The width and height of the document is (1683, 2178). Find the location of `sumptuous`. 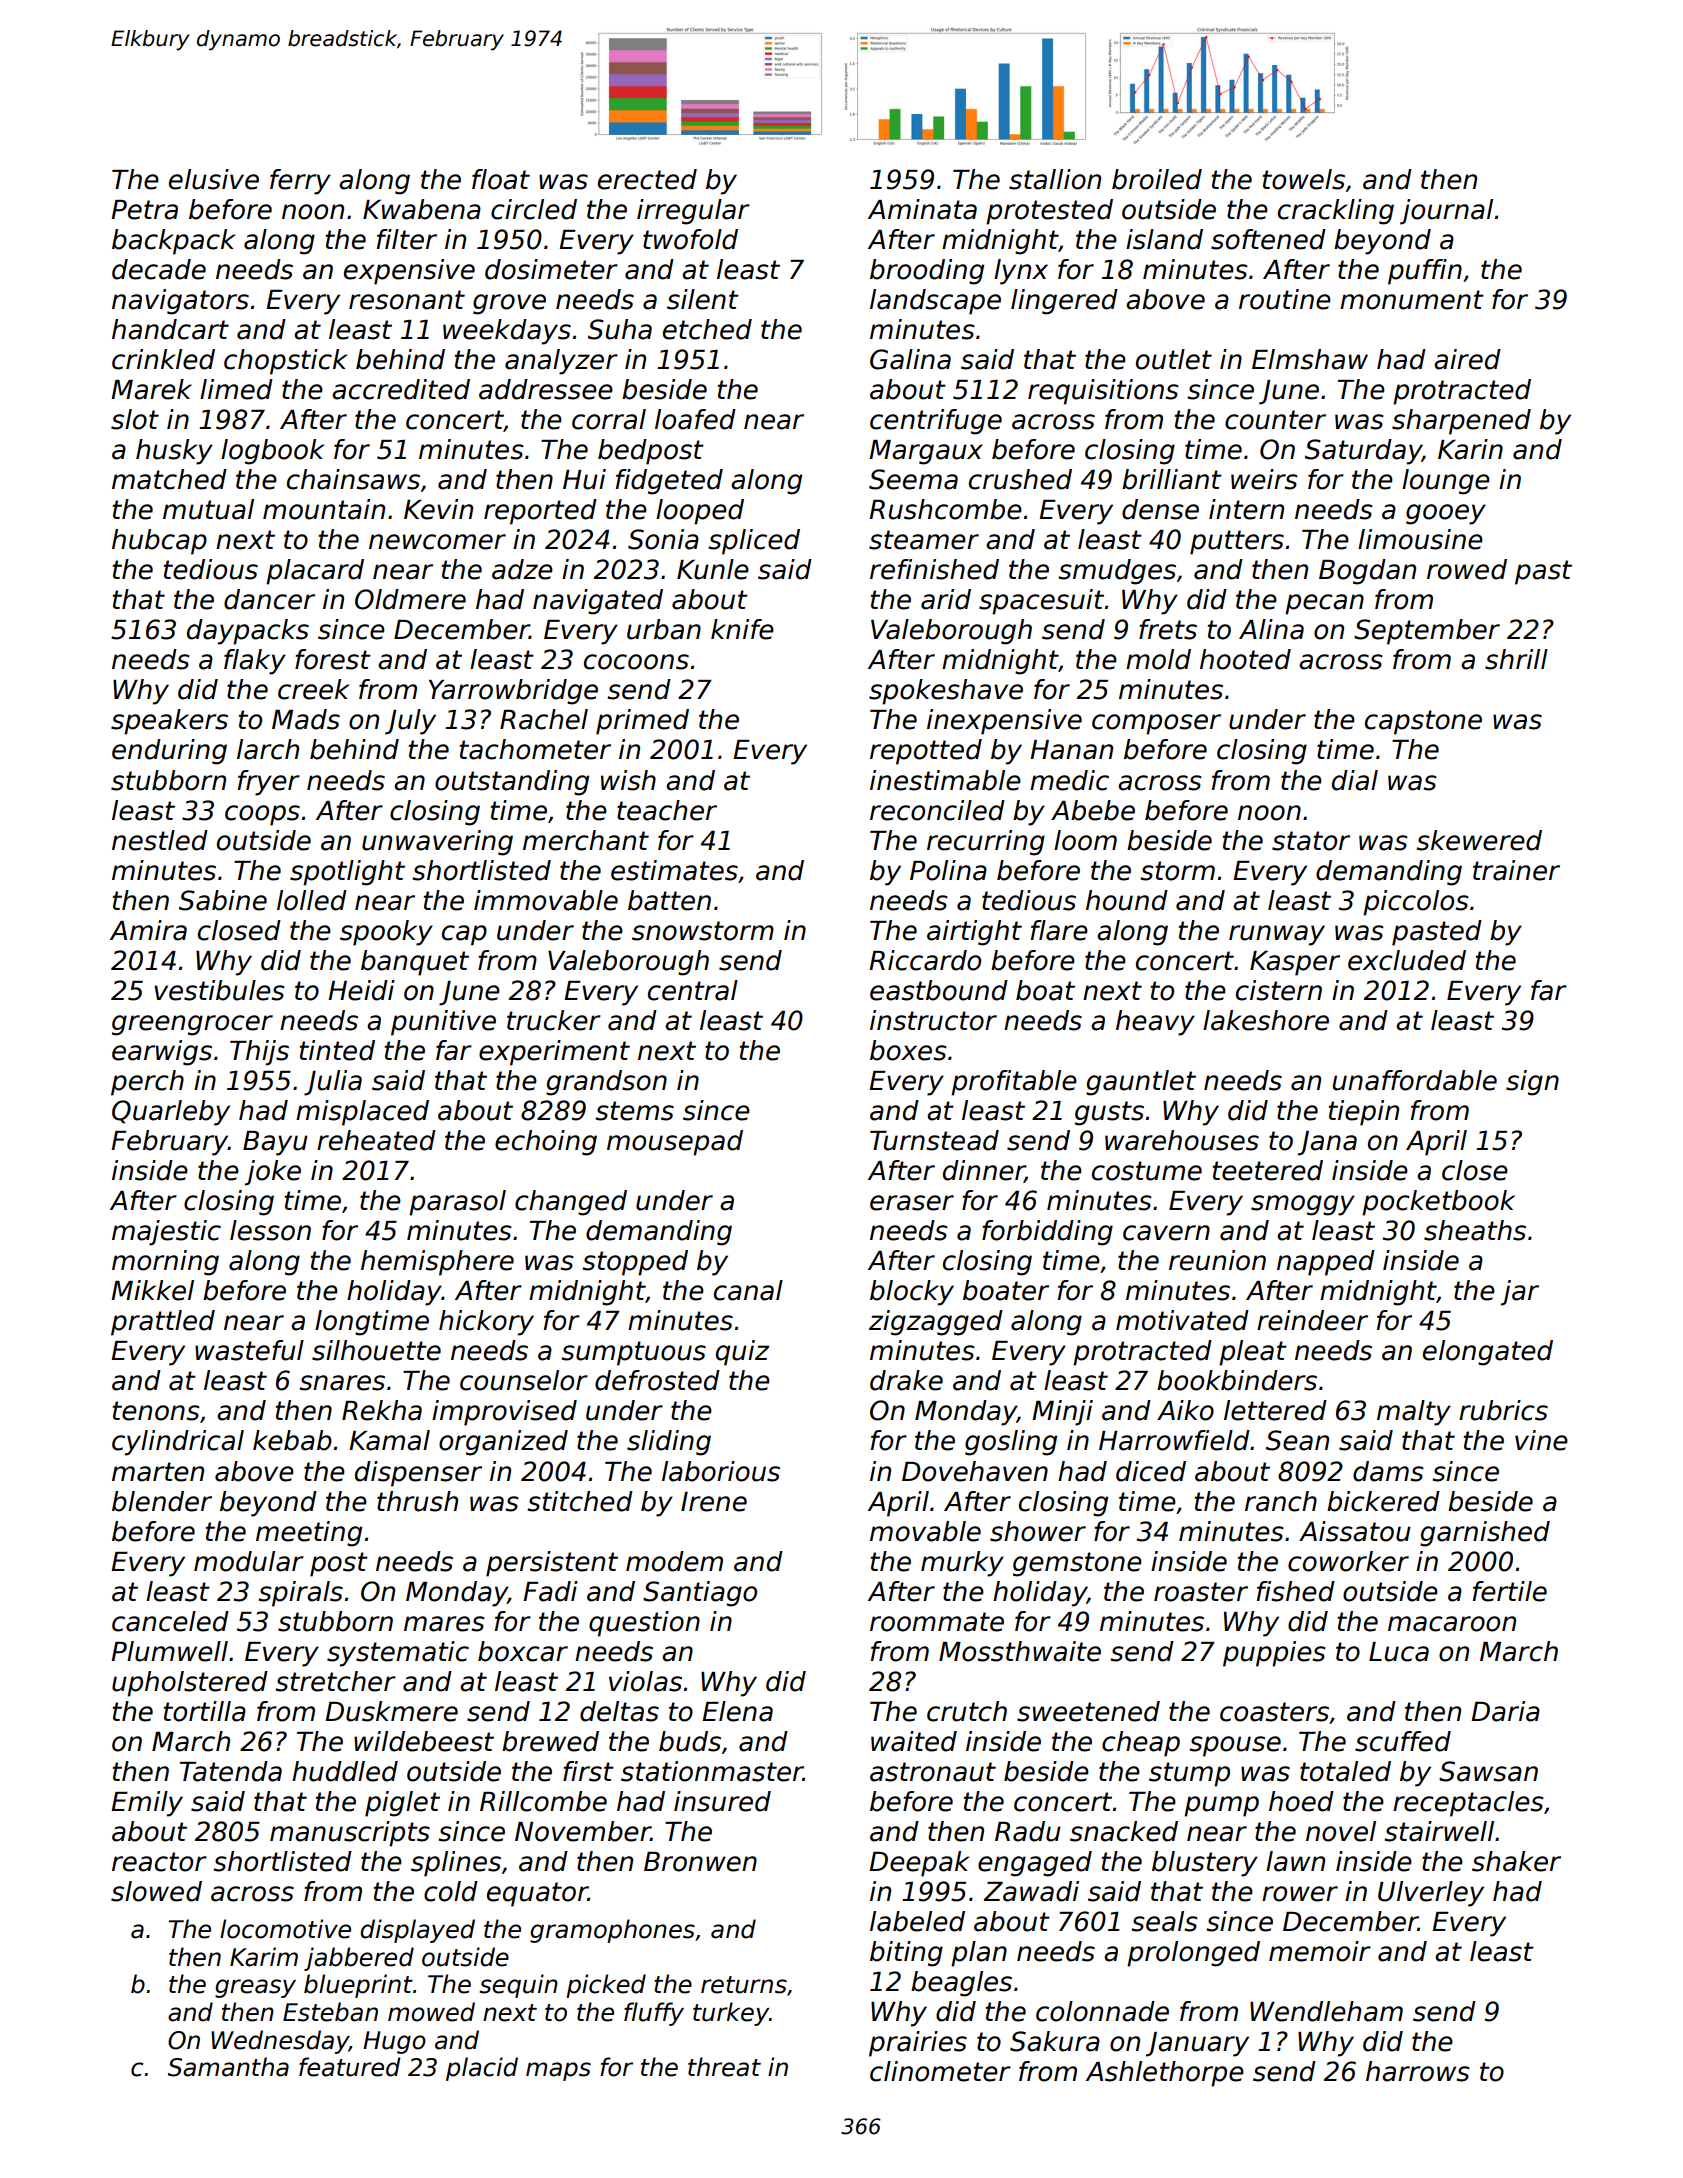

sumptuous is located at coordinates (633, 1353).
